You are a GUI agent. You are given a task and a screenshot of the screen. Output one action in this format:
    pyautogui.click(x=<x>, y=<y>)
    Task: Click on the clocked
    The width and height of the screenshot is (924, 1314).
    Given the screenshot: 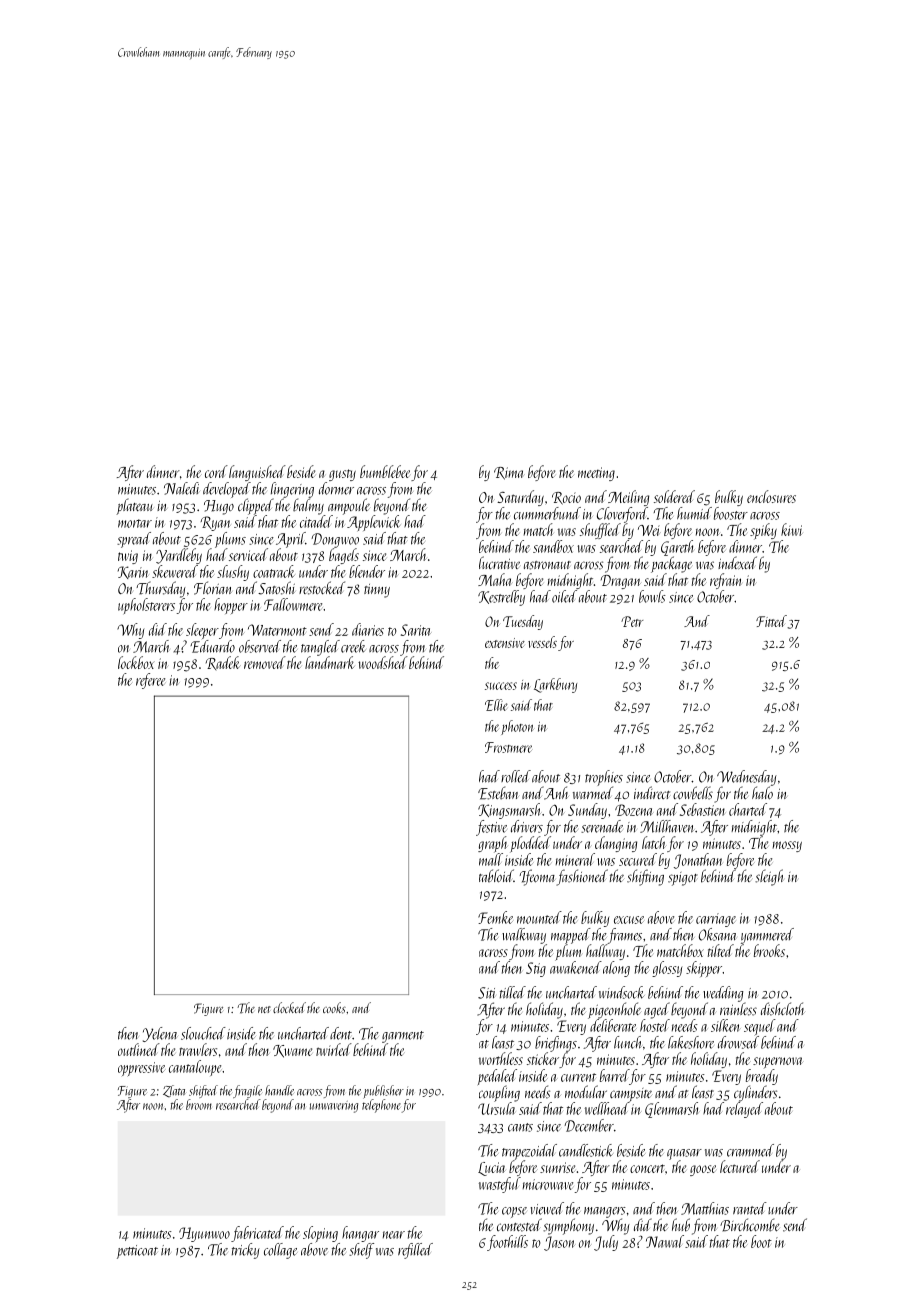 What is the action you would take?
    pyautogui.click(x=289, y=1007)
